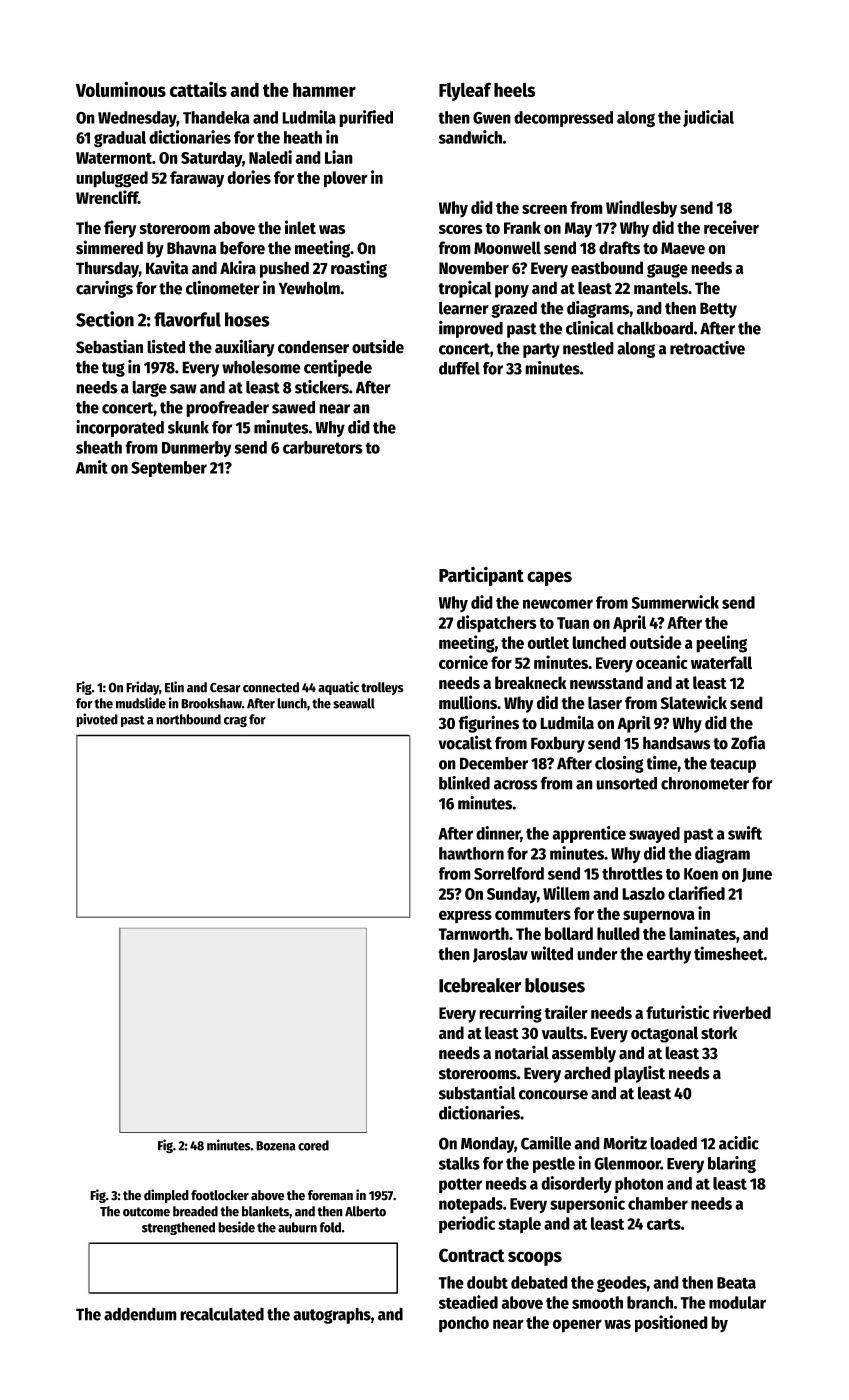 The image size is (849, 1400). What do you see at coordinates (323, 447) in the page?
I see `carburetors` at bounding box center [323, 447].
